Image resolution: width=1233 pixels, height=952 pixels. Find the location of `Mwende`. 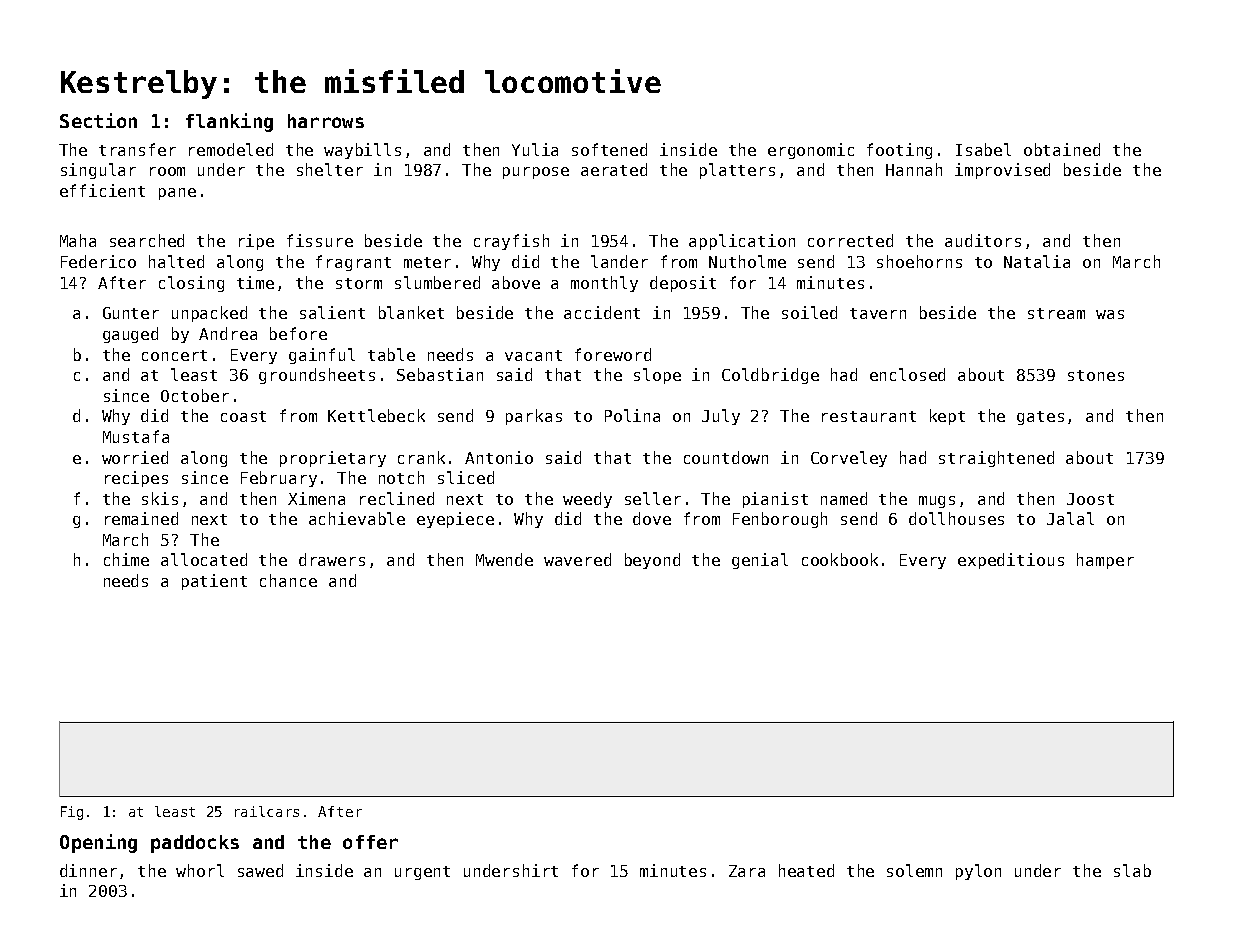

Mwende is located at coordinates (504, 559).
